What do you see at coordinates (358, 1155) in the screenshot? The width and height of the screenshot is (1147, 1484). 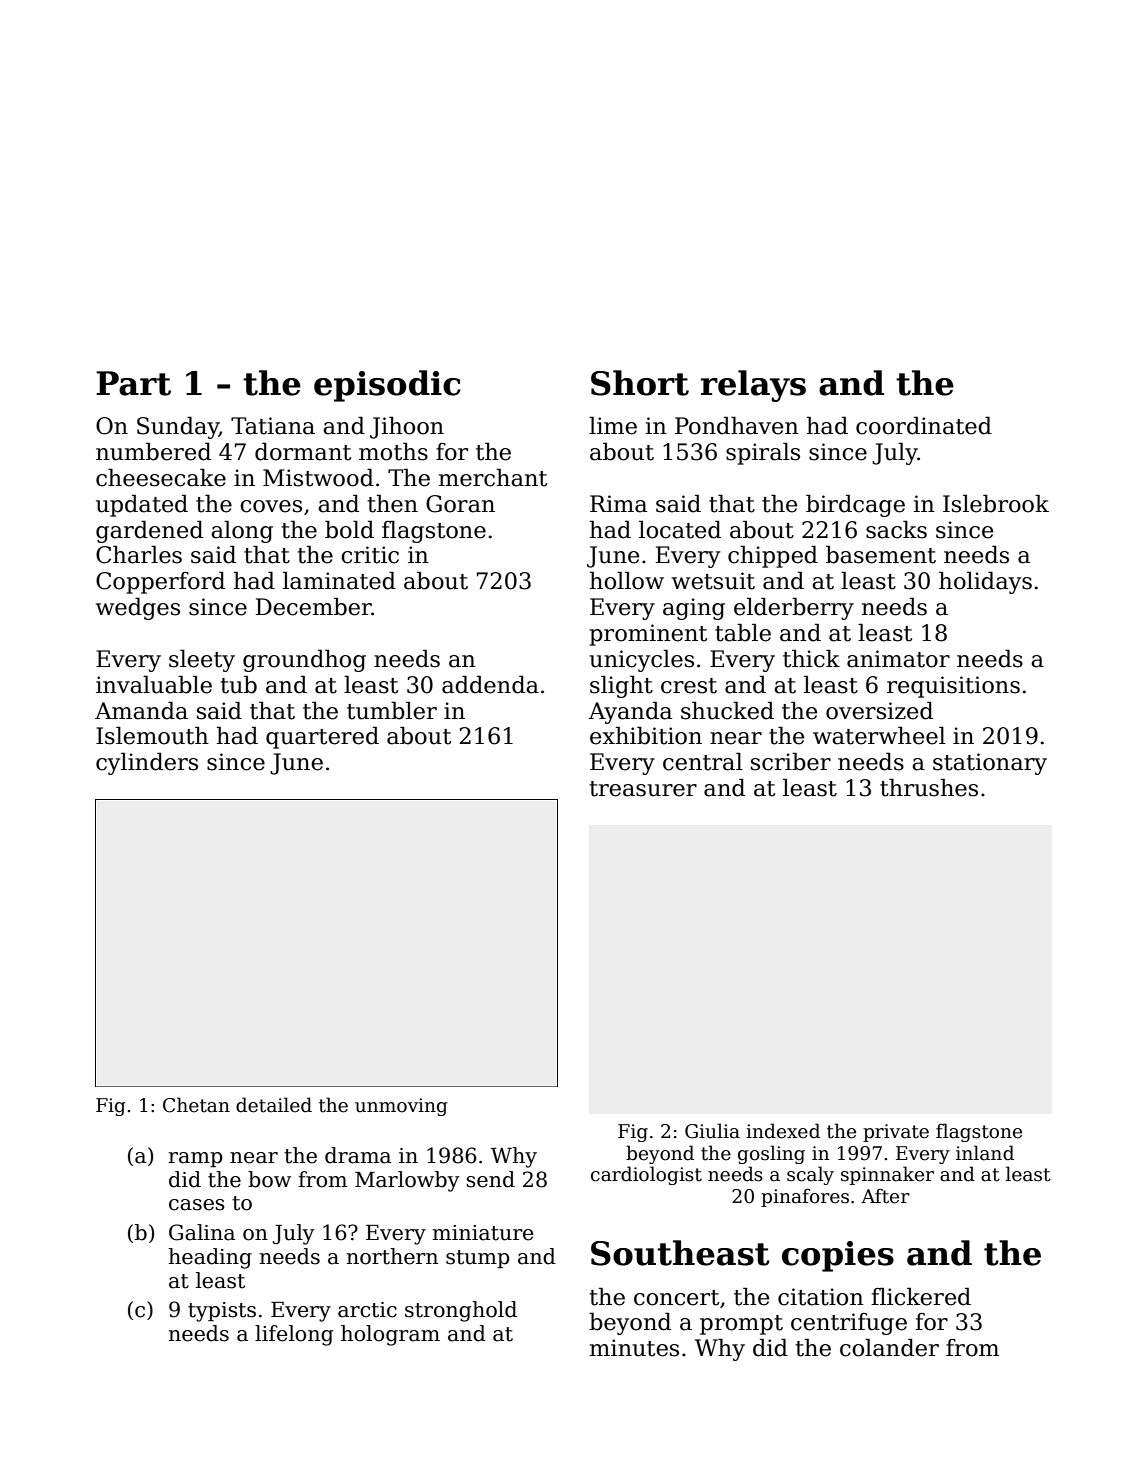 I see `drama` at bounding box center [358, 1155].
